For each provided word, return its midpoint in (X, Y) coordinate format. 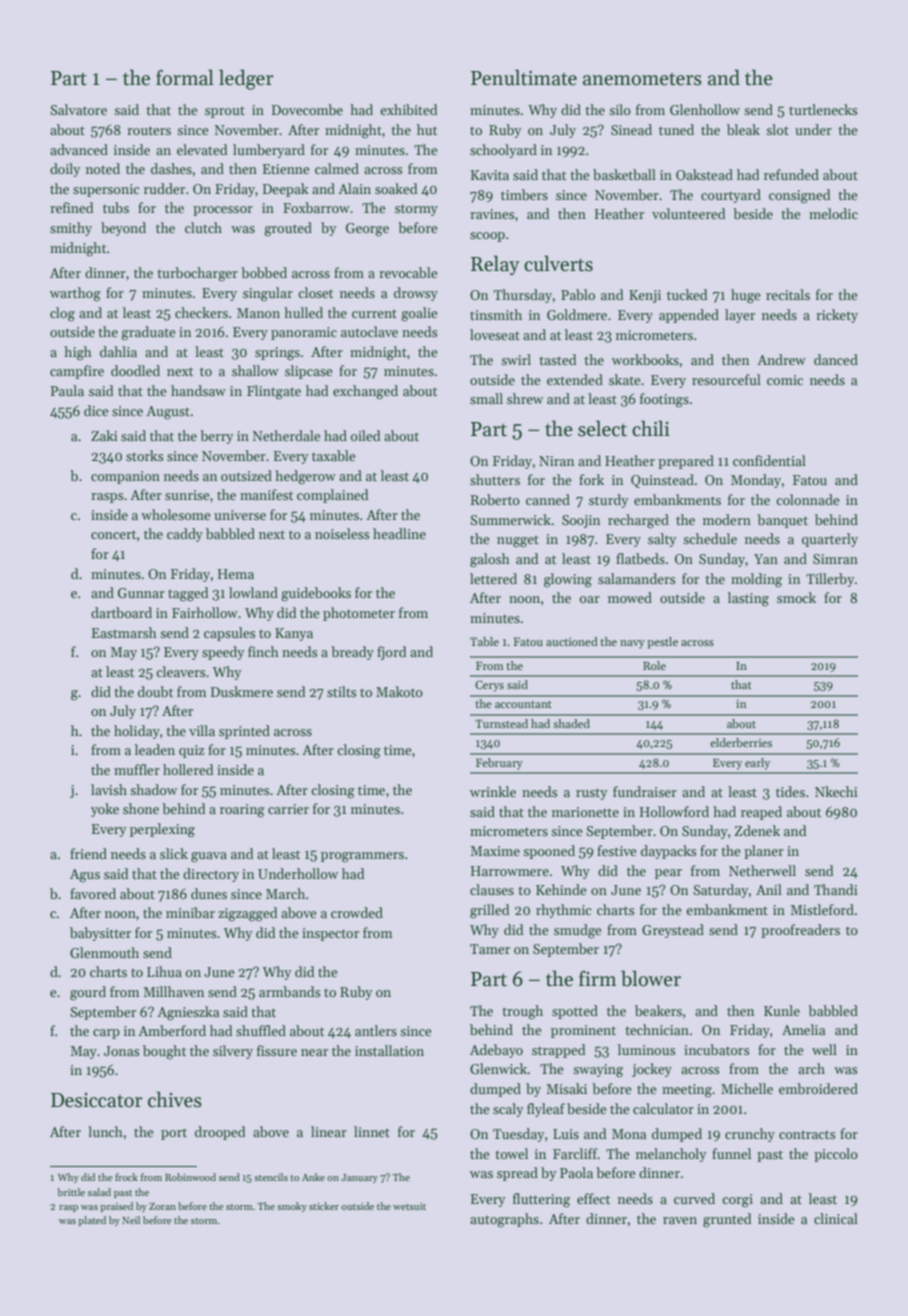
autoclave (369, 331)
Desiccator (97, 1100)
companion (125, 477)
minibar (190, 912)
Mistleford (822, 909)
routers (149, 130)
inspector (330, 934)
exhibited (408, 109)
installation (389, 1050)
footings (664, 400)
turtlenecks (823, 109)
